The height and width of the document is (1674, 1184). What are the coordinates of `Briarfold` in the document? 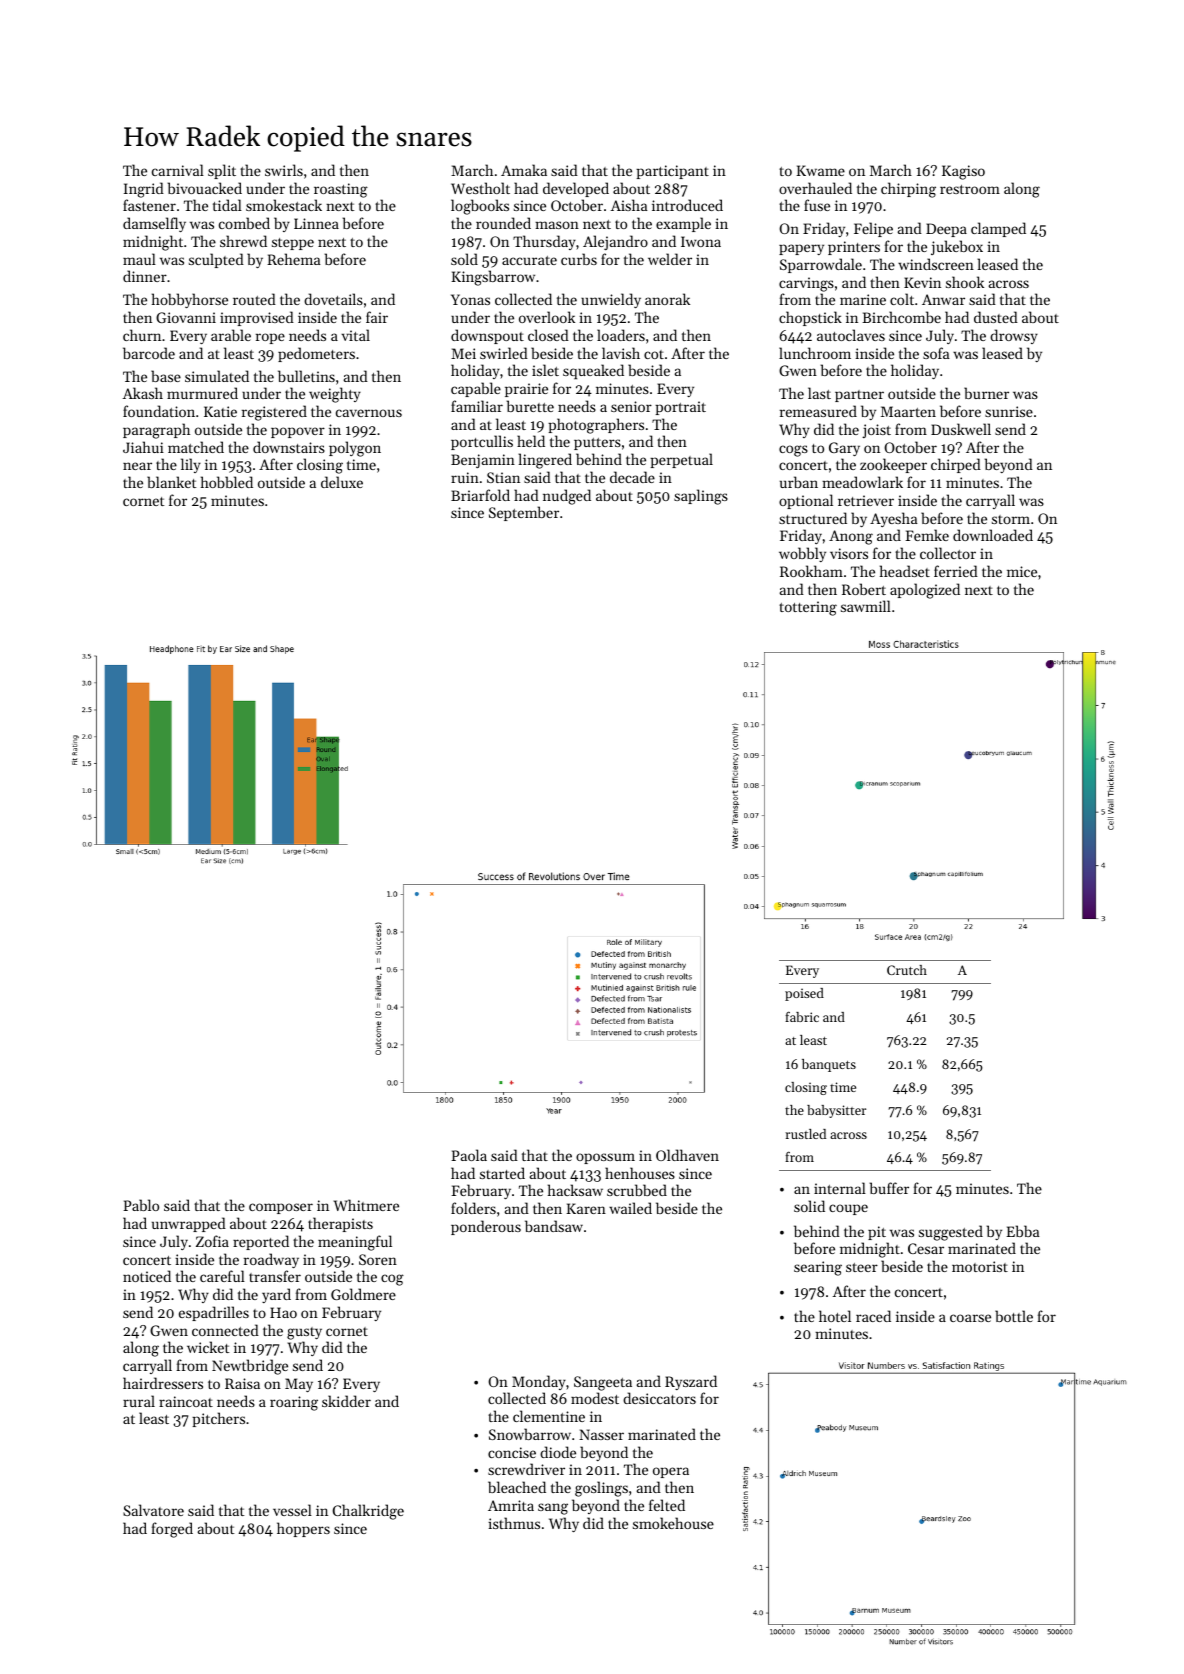 It's located at (480, 495).
